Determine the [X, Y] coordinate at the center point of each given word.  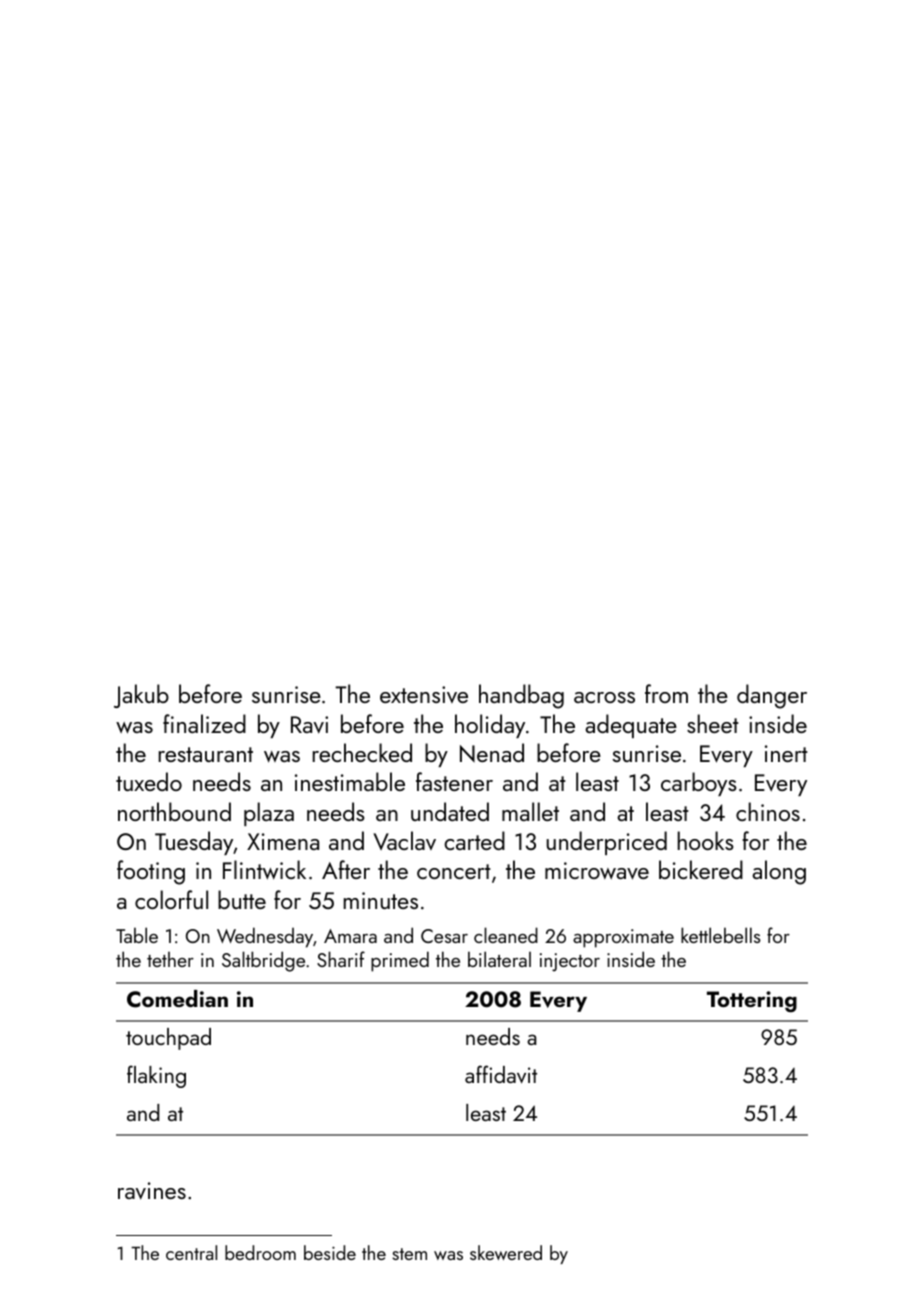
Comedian [177, 999]
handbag [521, 696]
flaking [156, 1076]
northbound [174, 811]
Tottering [752, 1002]
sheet [713, 723]
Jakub [141, 696]
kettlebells [721, 935]
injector [570, 962]
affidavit [501, 1074]
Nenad [492, 753]
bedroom [260, 1252]
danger [772, 696]
